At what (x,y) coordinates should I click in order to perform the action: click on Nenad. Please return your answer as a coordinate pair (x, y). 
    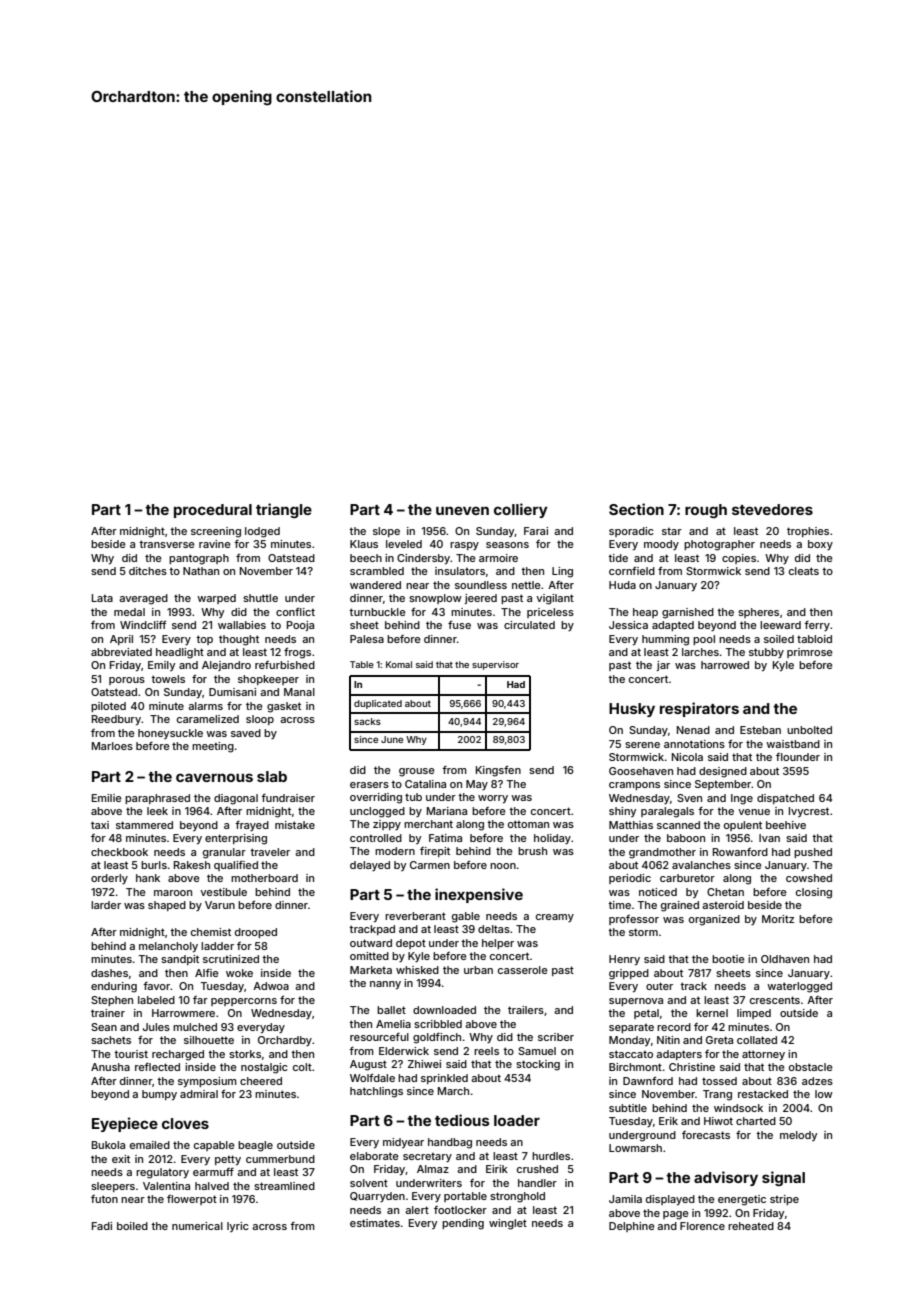
    Looking at the image, I should click on (693, 730).
